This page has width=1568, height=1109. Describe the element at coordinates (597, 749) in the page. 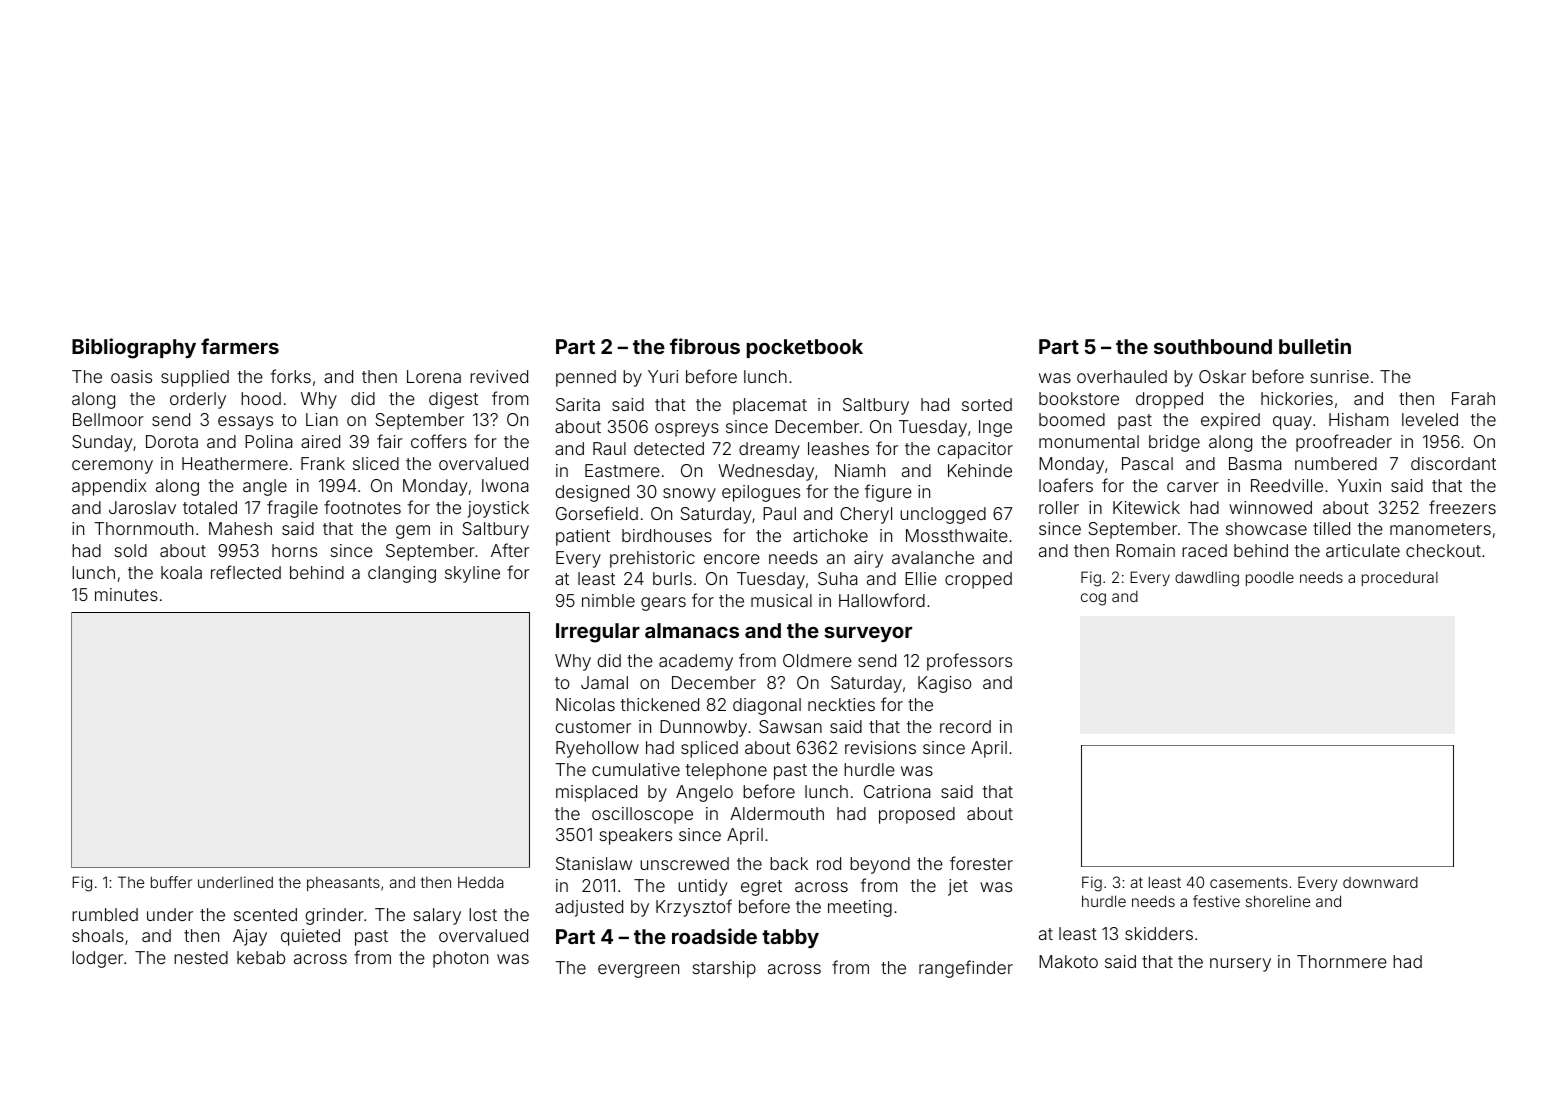

I see `Ryehollow` at that location.
